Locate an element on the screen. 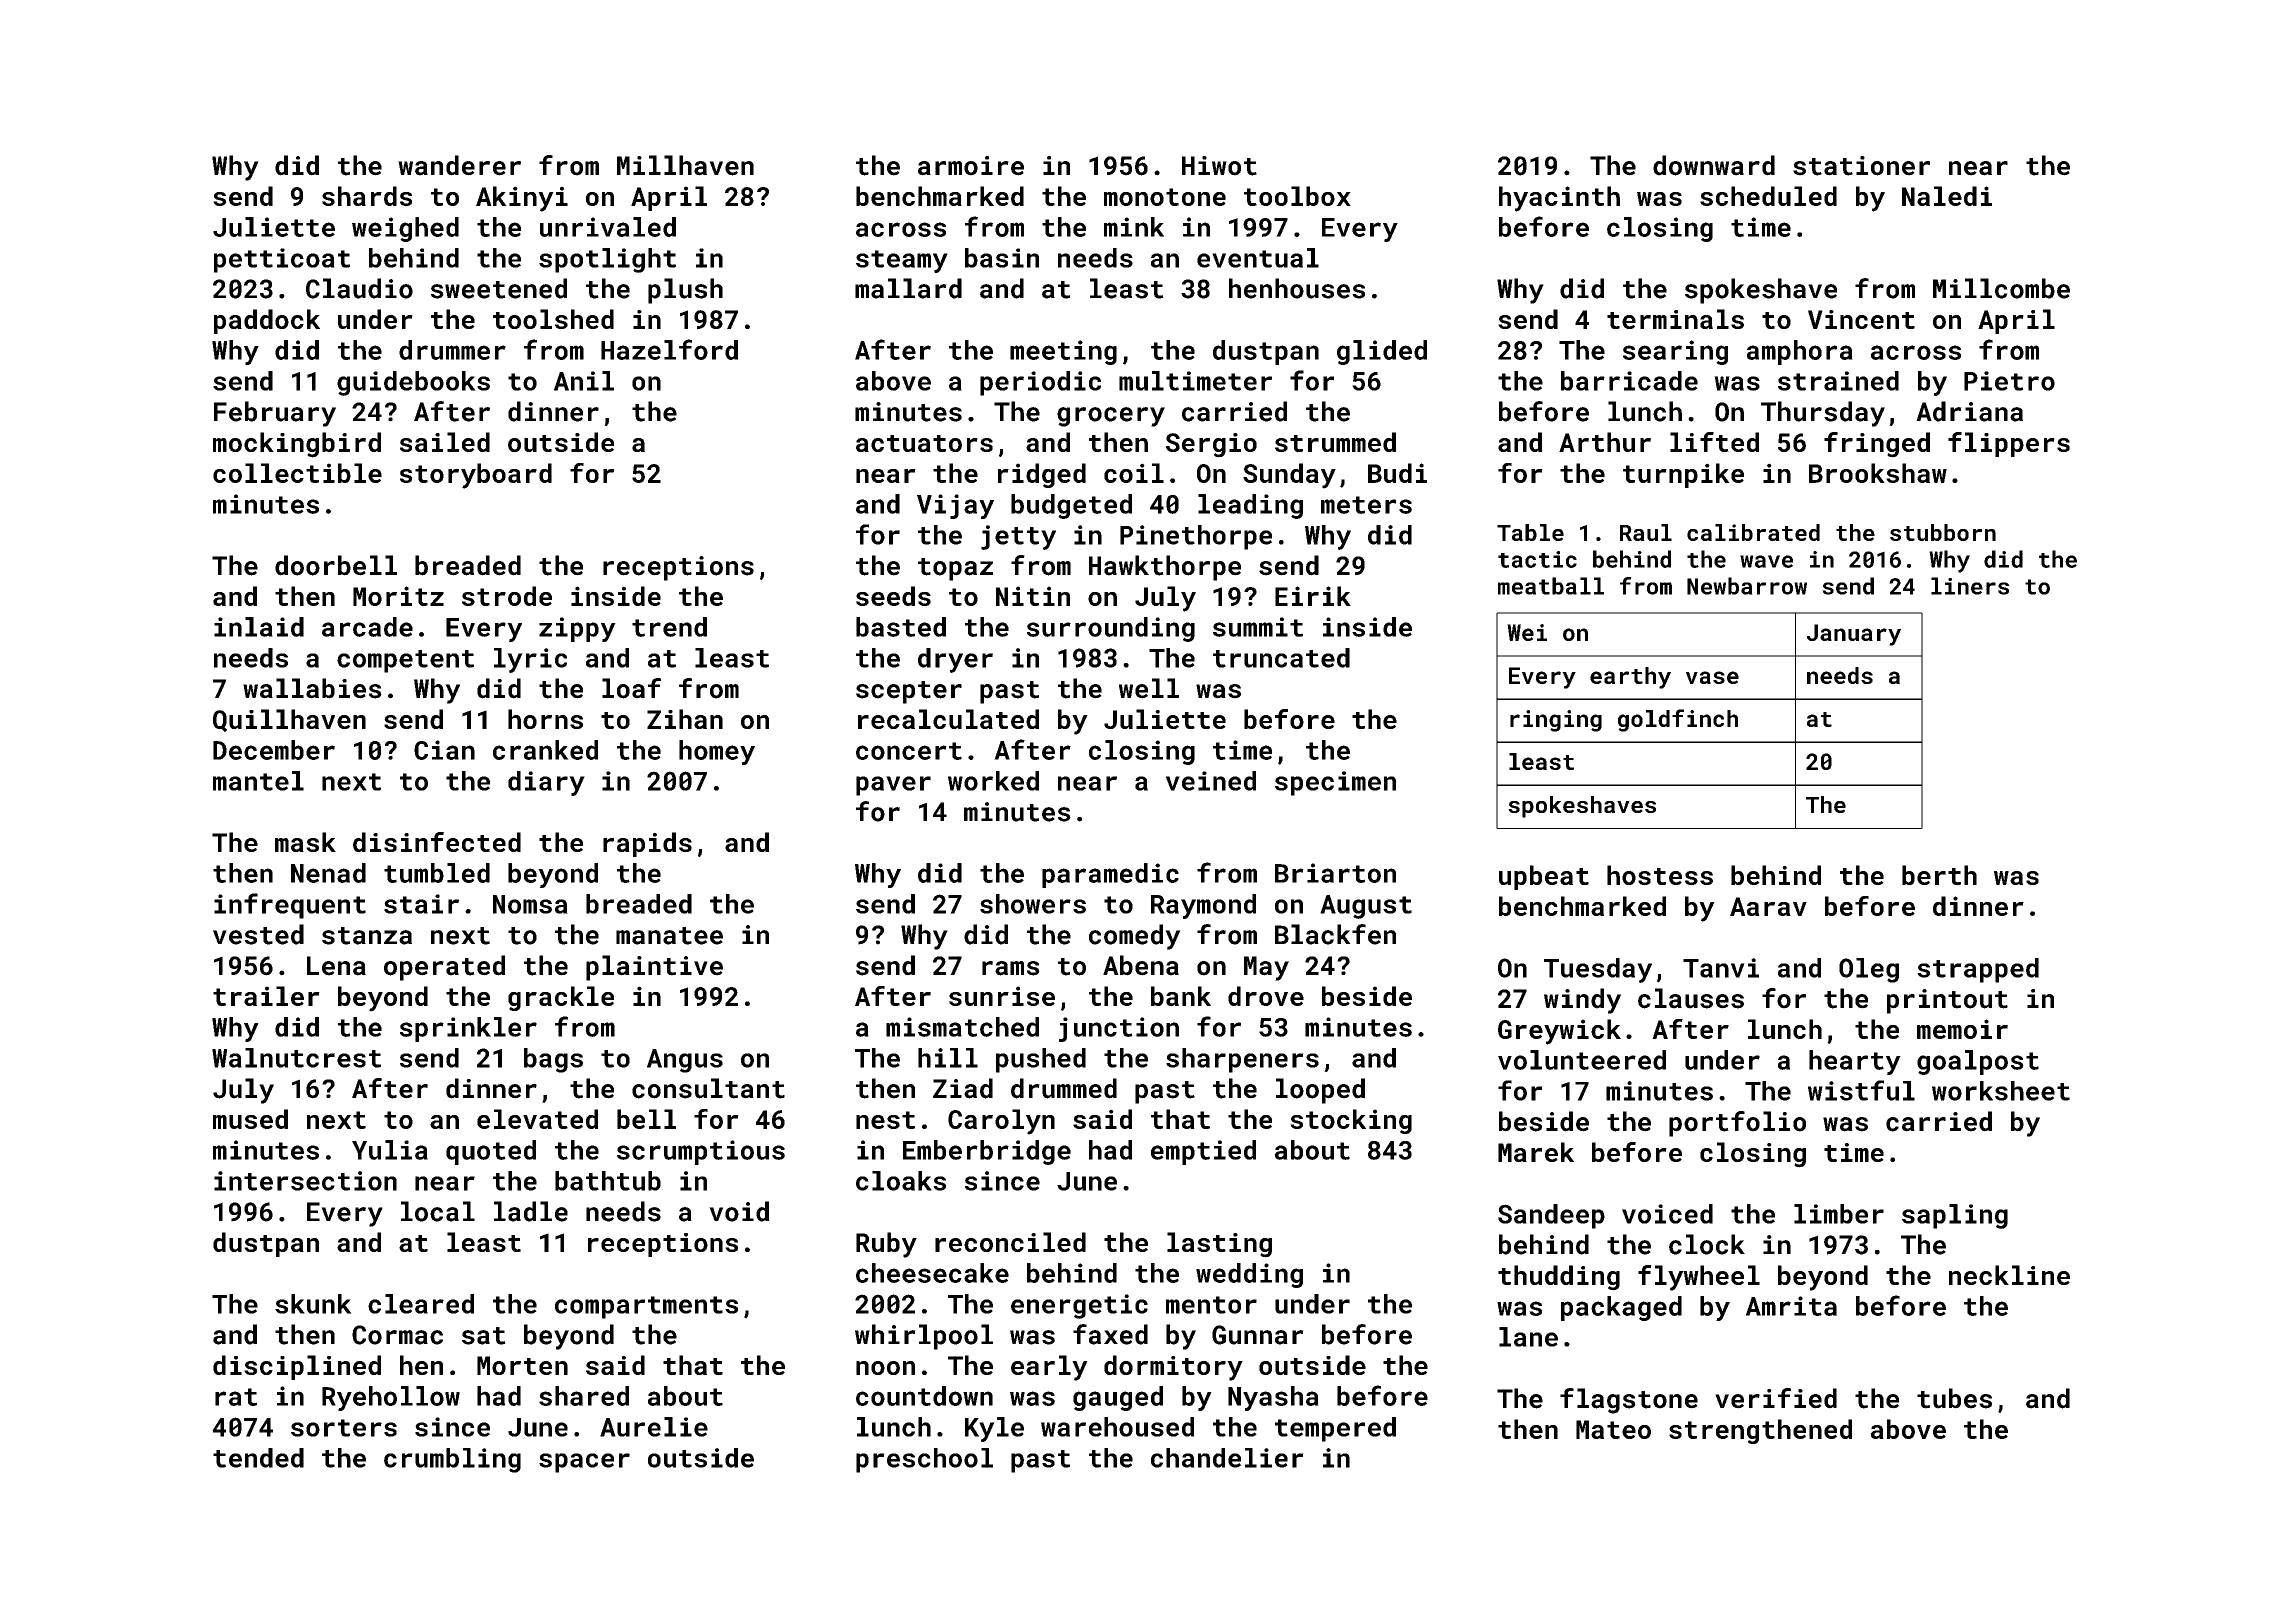  tended is located at coordinates (258, 1458).
